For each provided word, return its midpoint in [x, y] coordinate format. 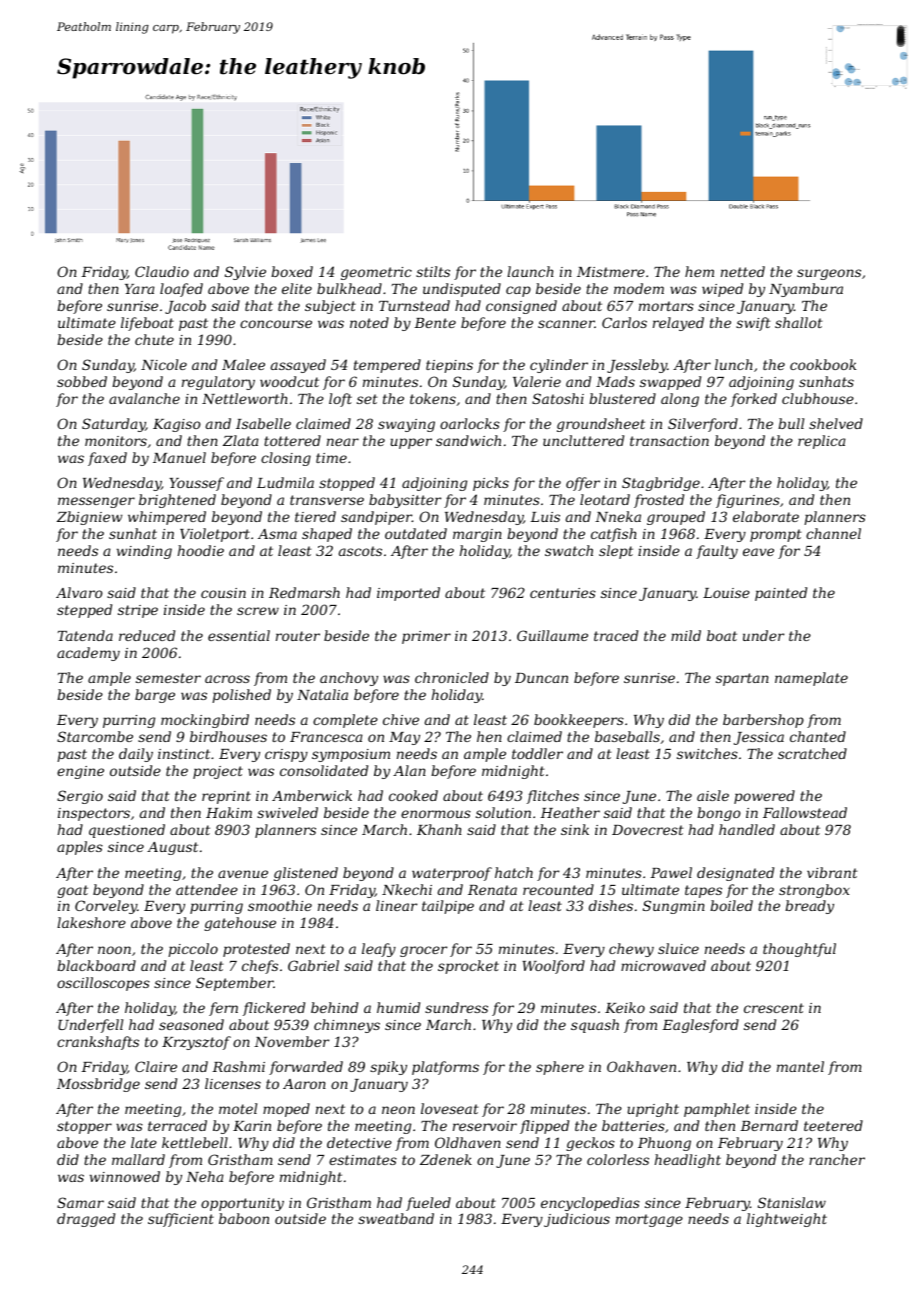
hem [699, 271]
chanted [818, 736]
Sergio [80, 797]
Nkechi [407, 889]
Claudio [162, 271]
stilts [433, 271]
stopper [84, 1127]
